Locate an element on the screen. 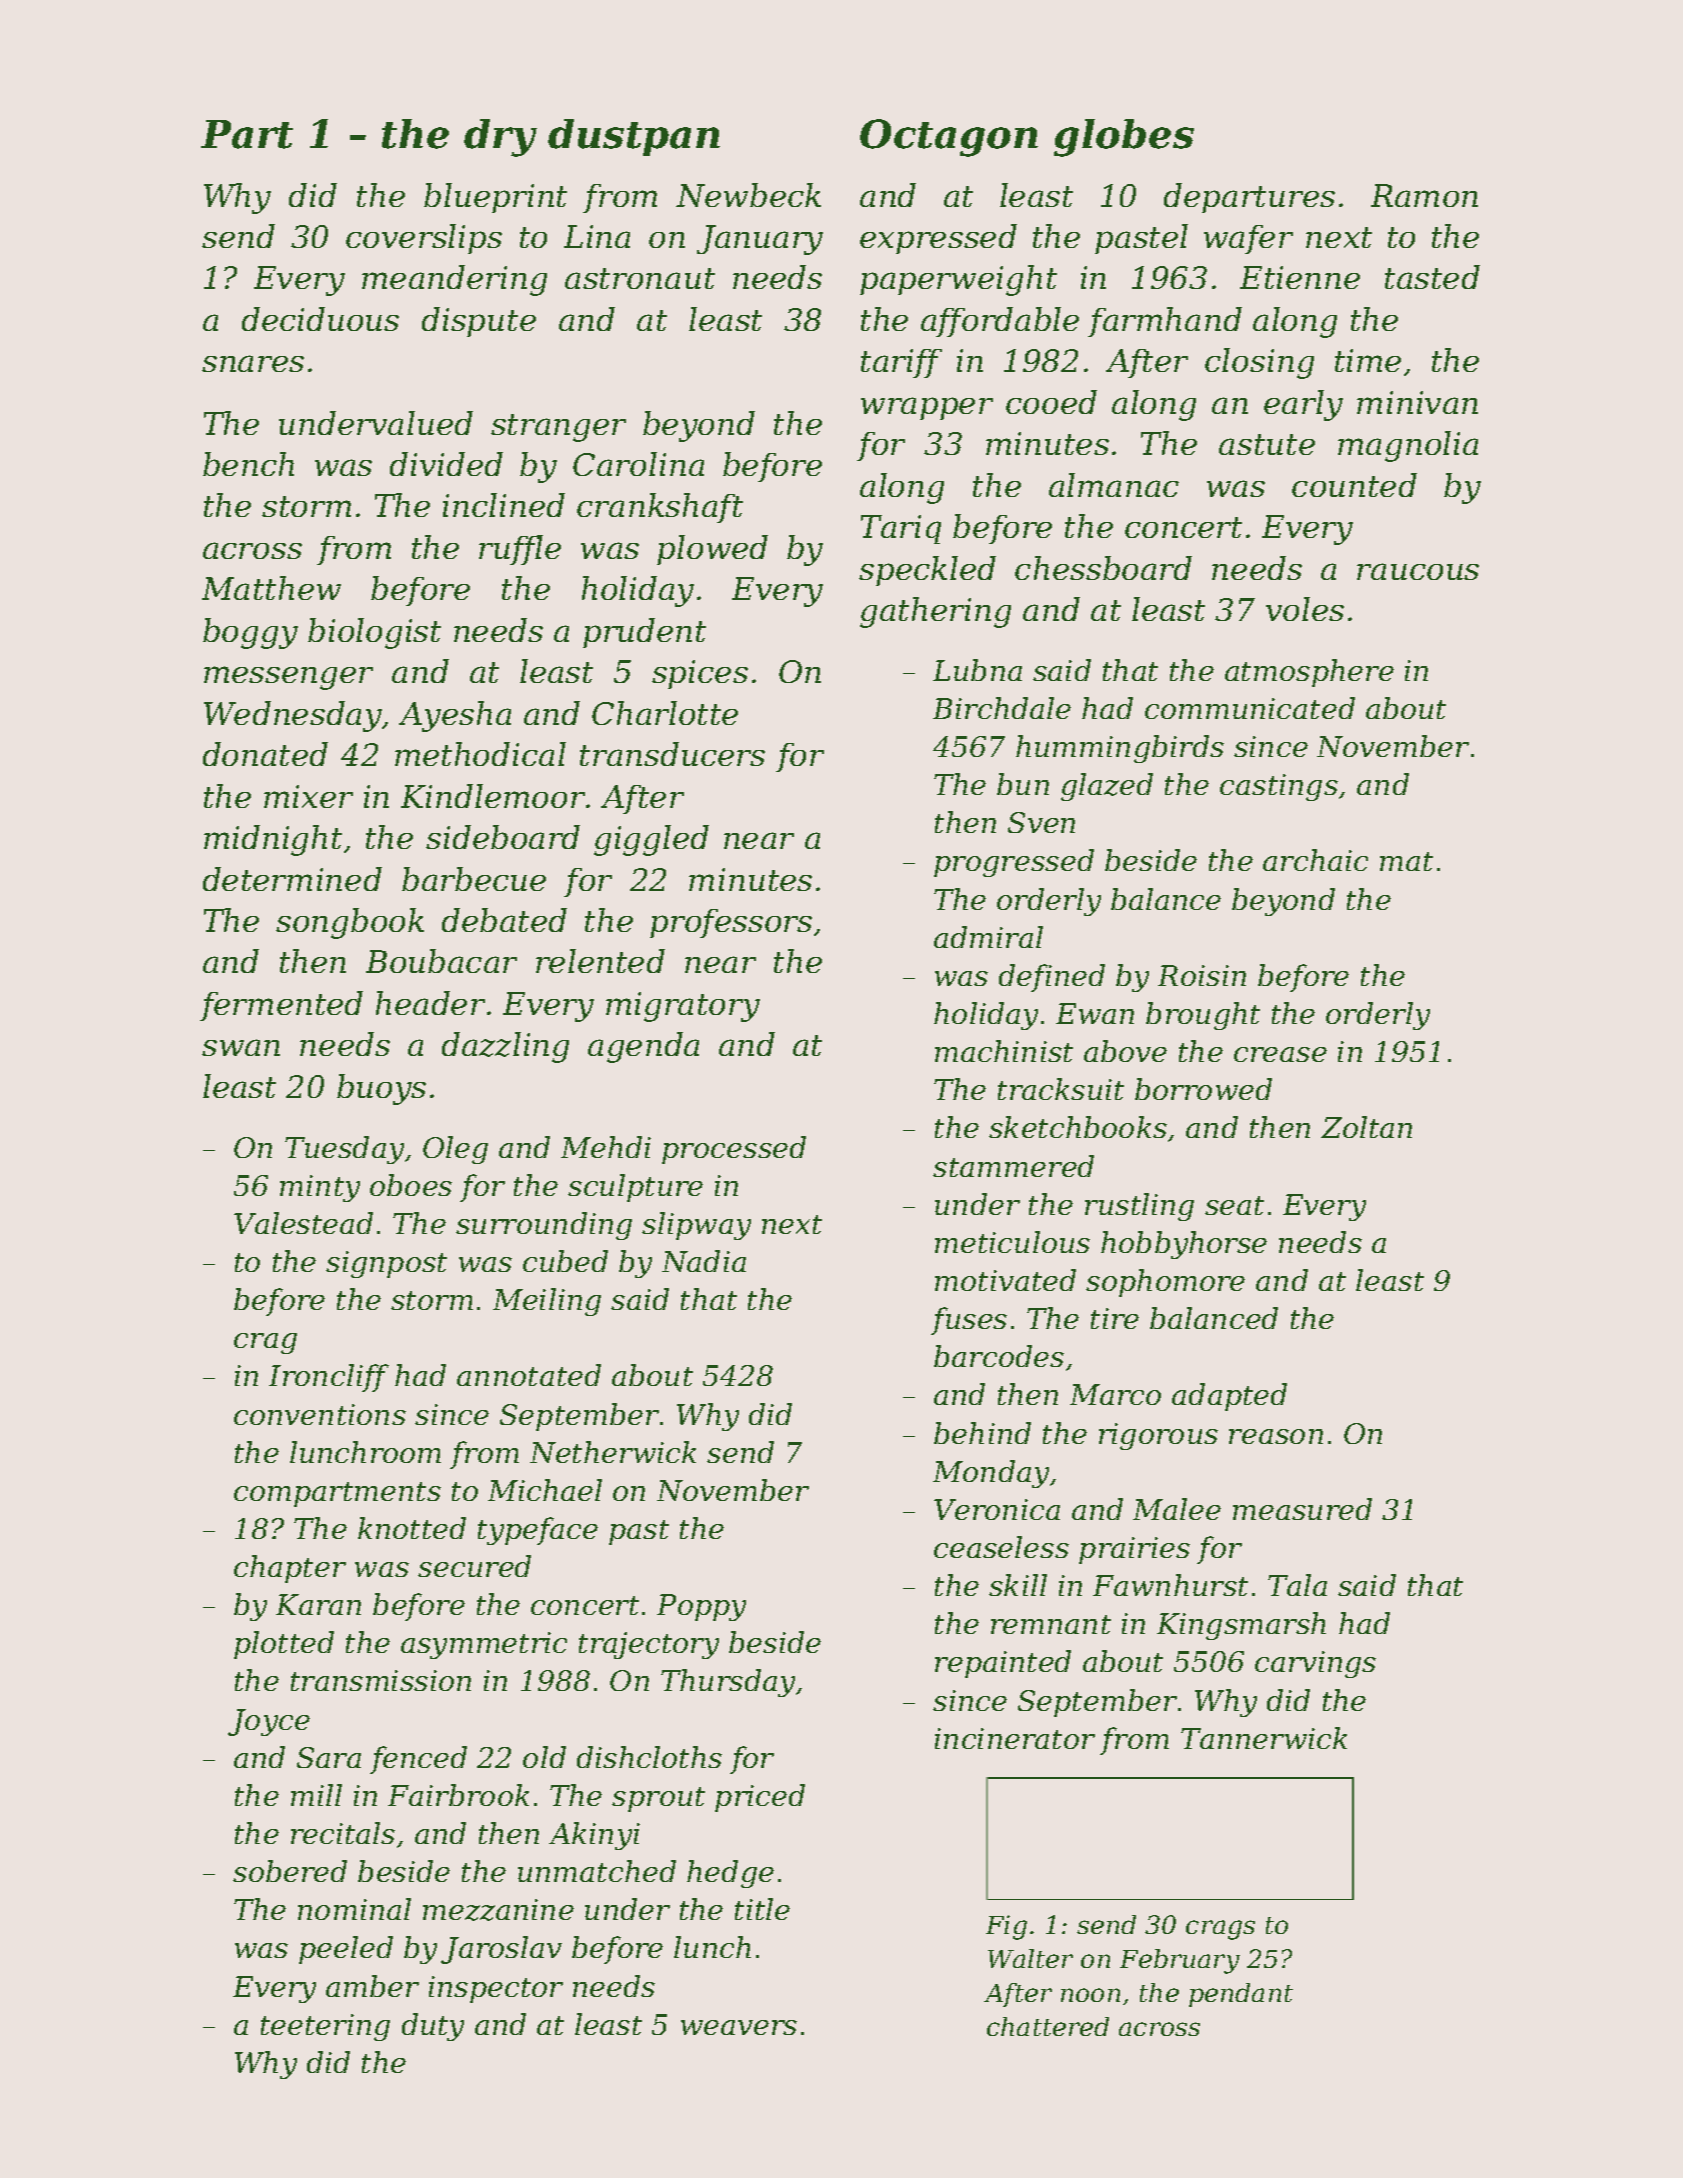 The image size is (1683, 2178). crease is located at coordinates (1280, 1054).
